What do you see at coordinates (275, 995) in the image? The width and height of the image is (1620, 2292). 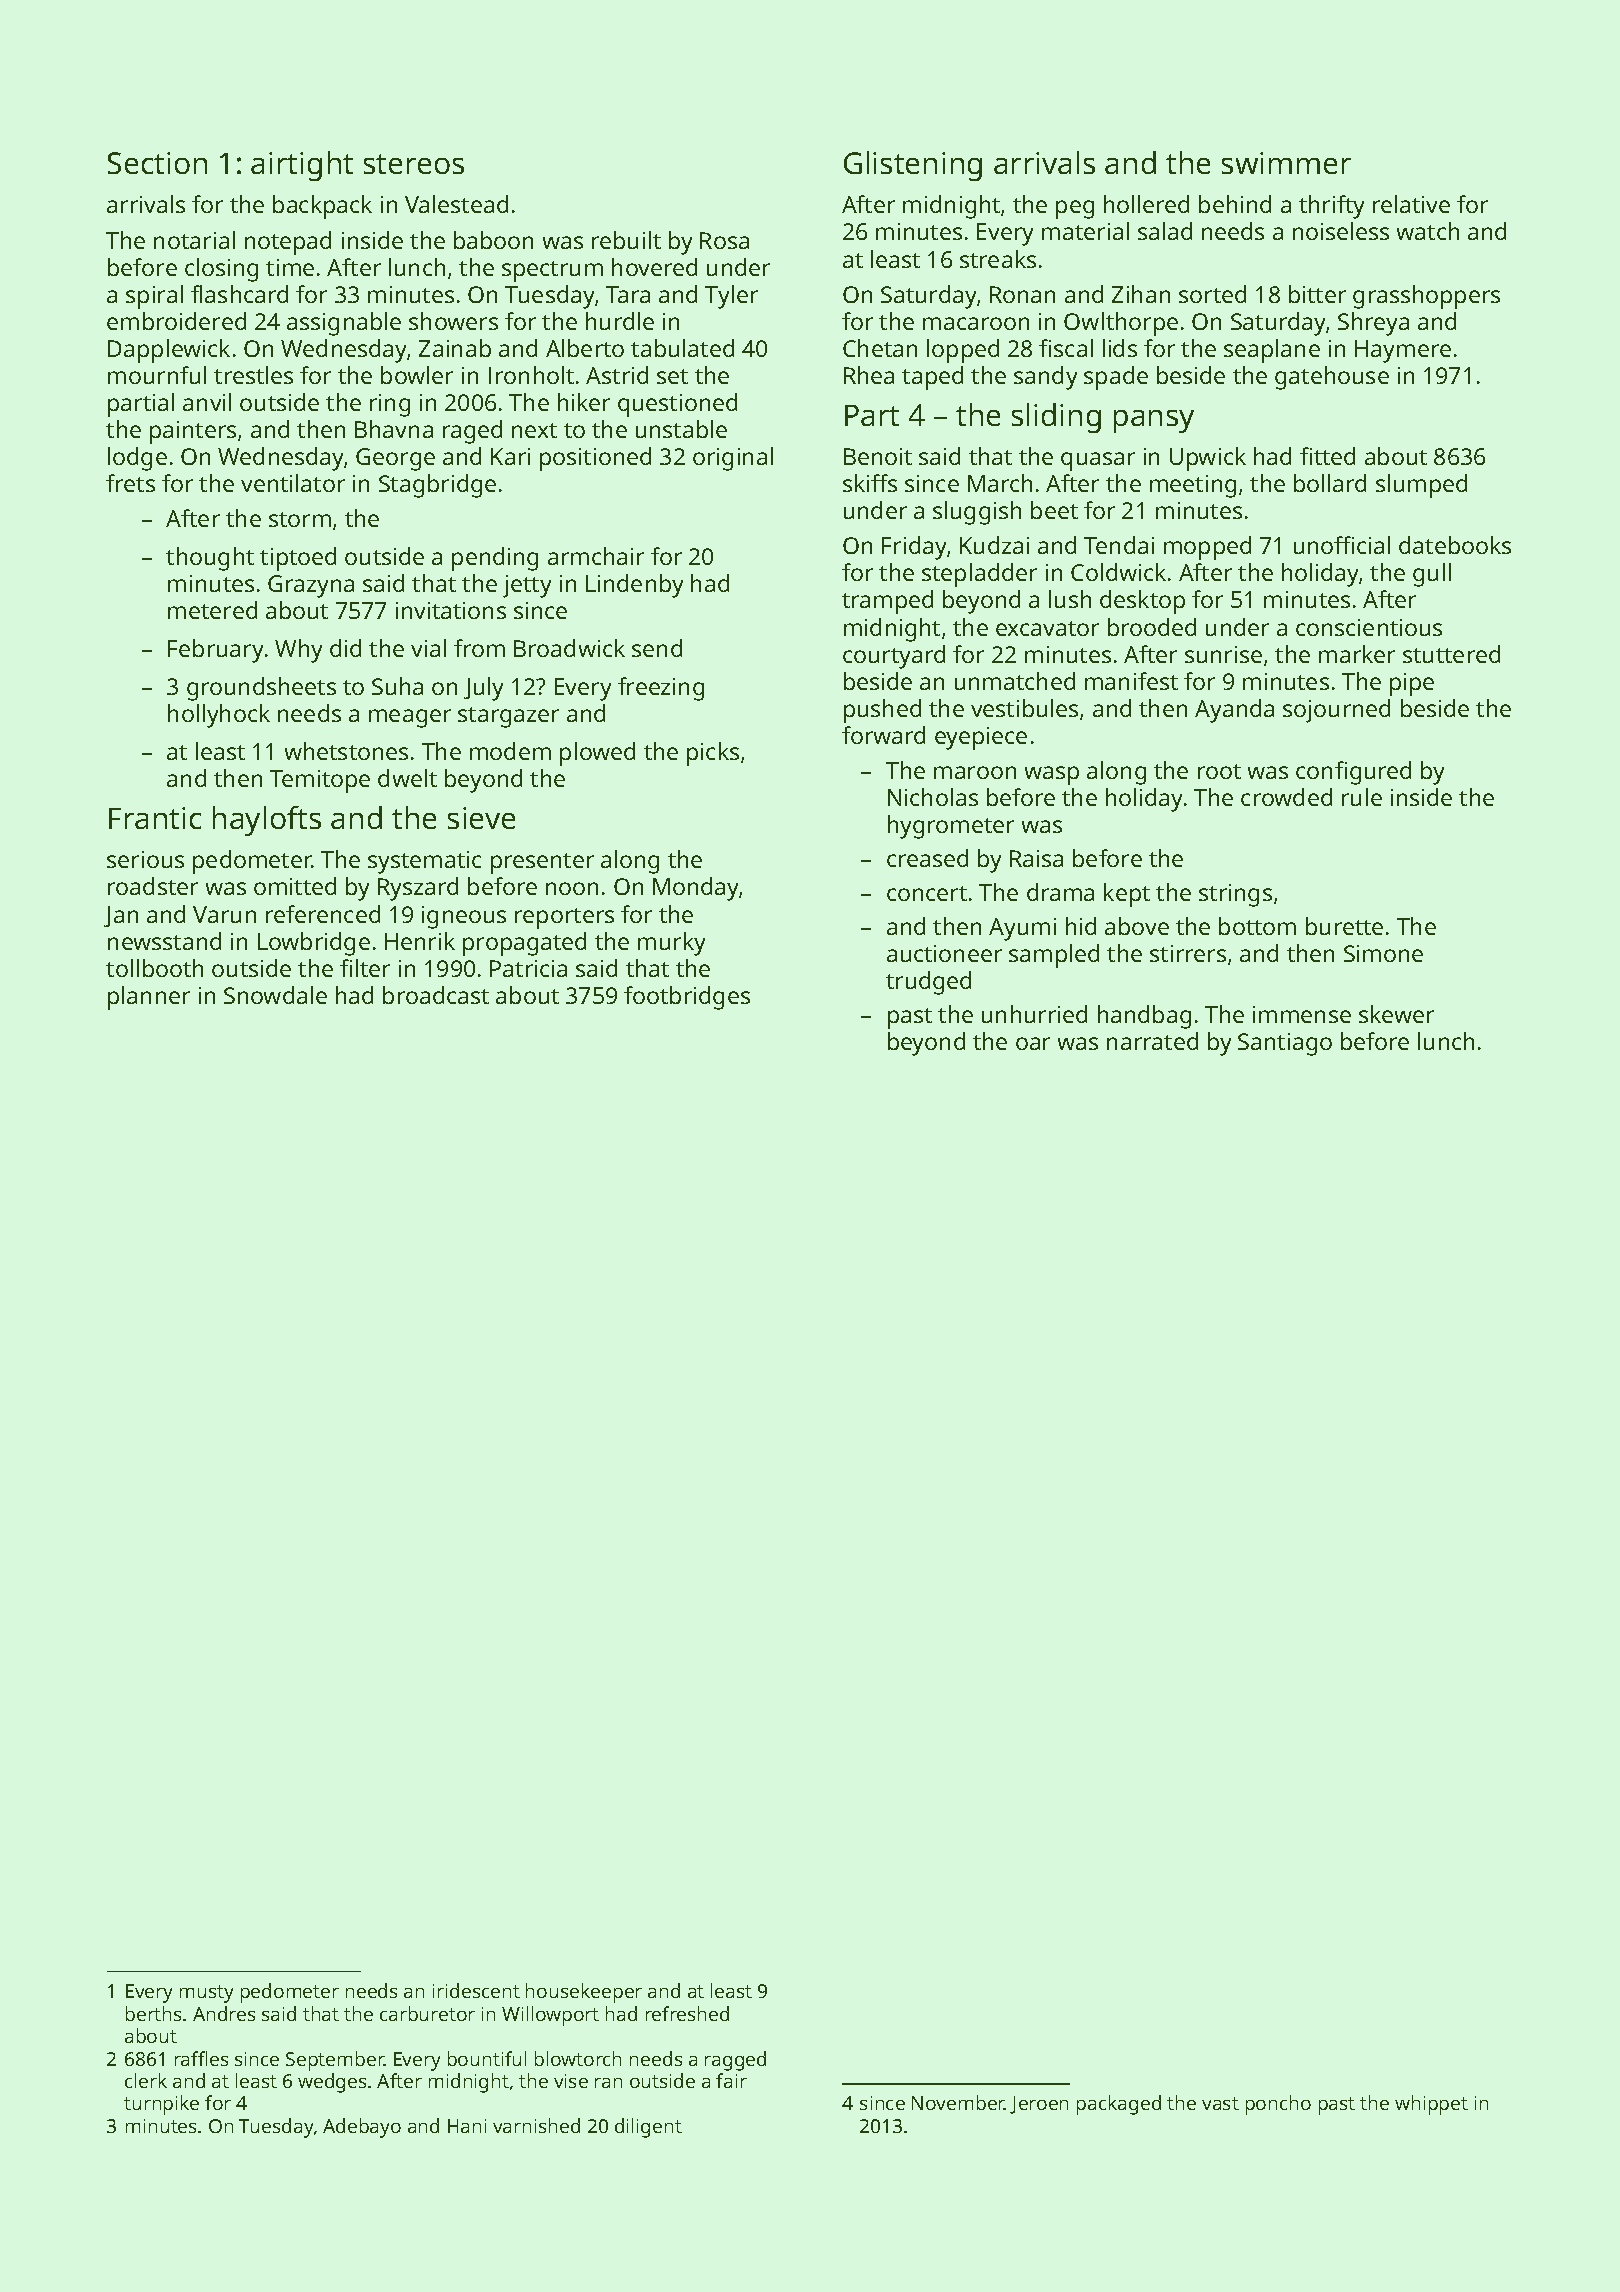 I see `Snowdale` at bounding box center [275, 995].
